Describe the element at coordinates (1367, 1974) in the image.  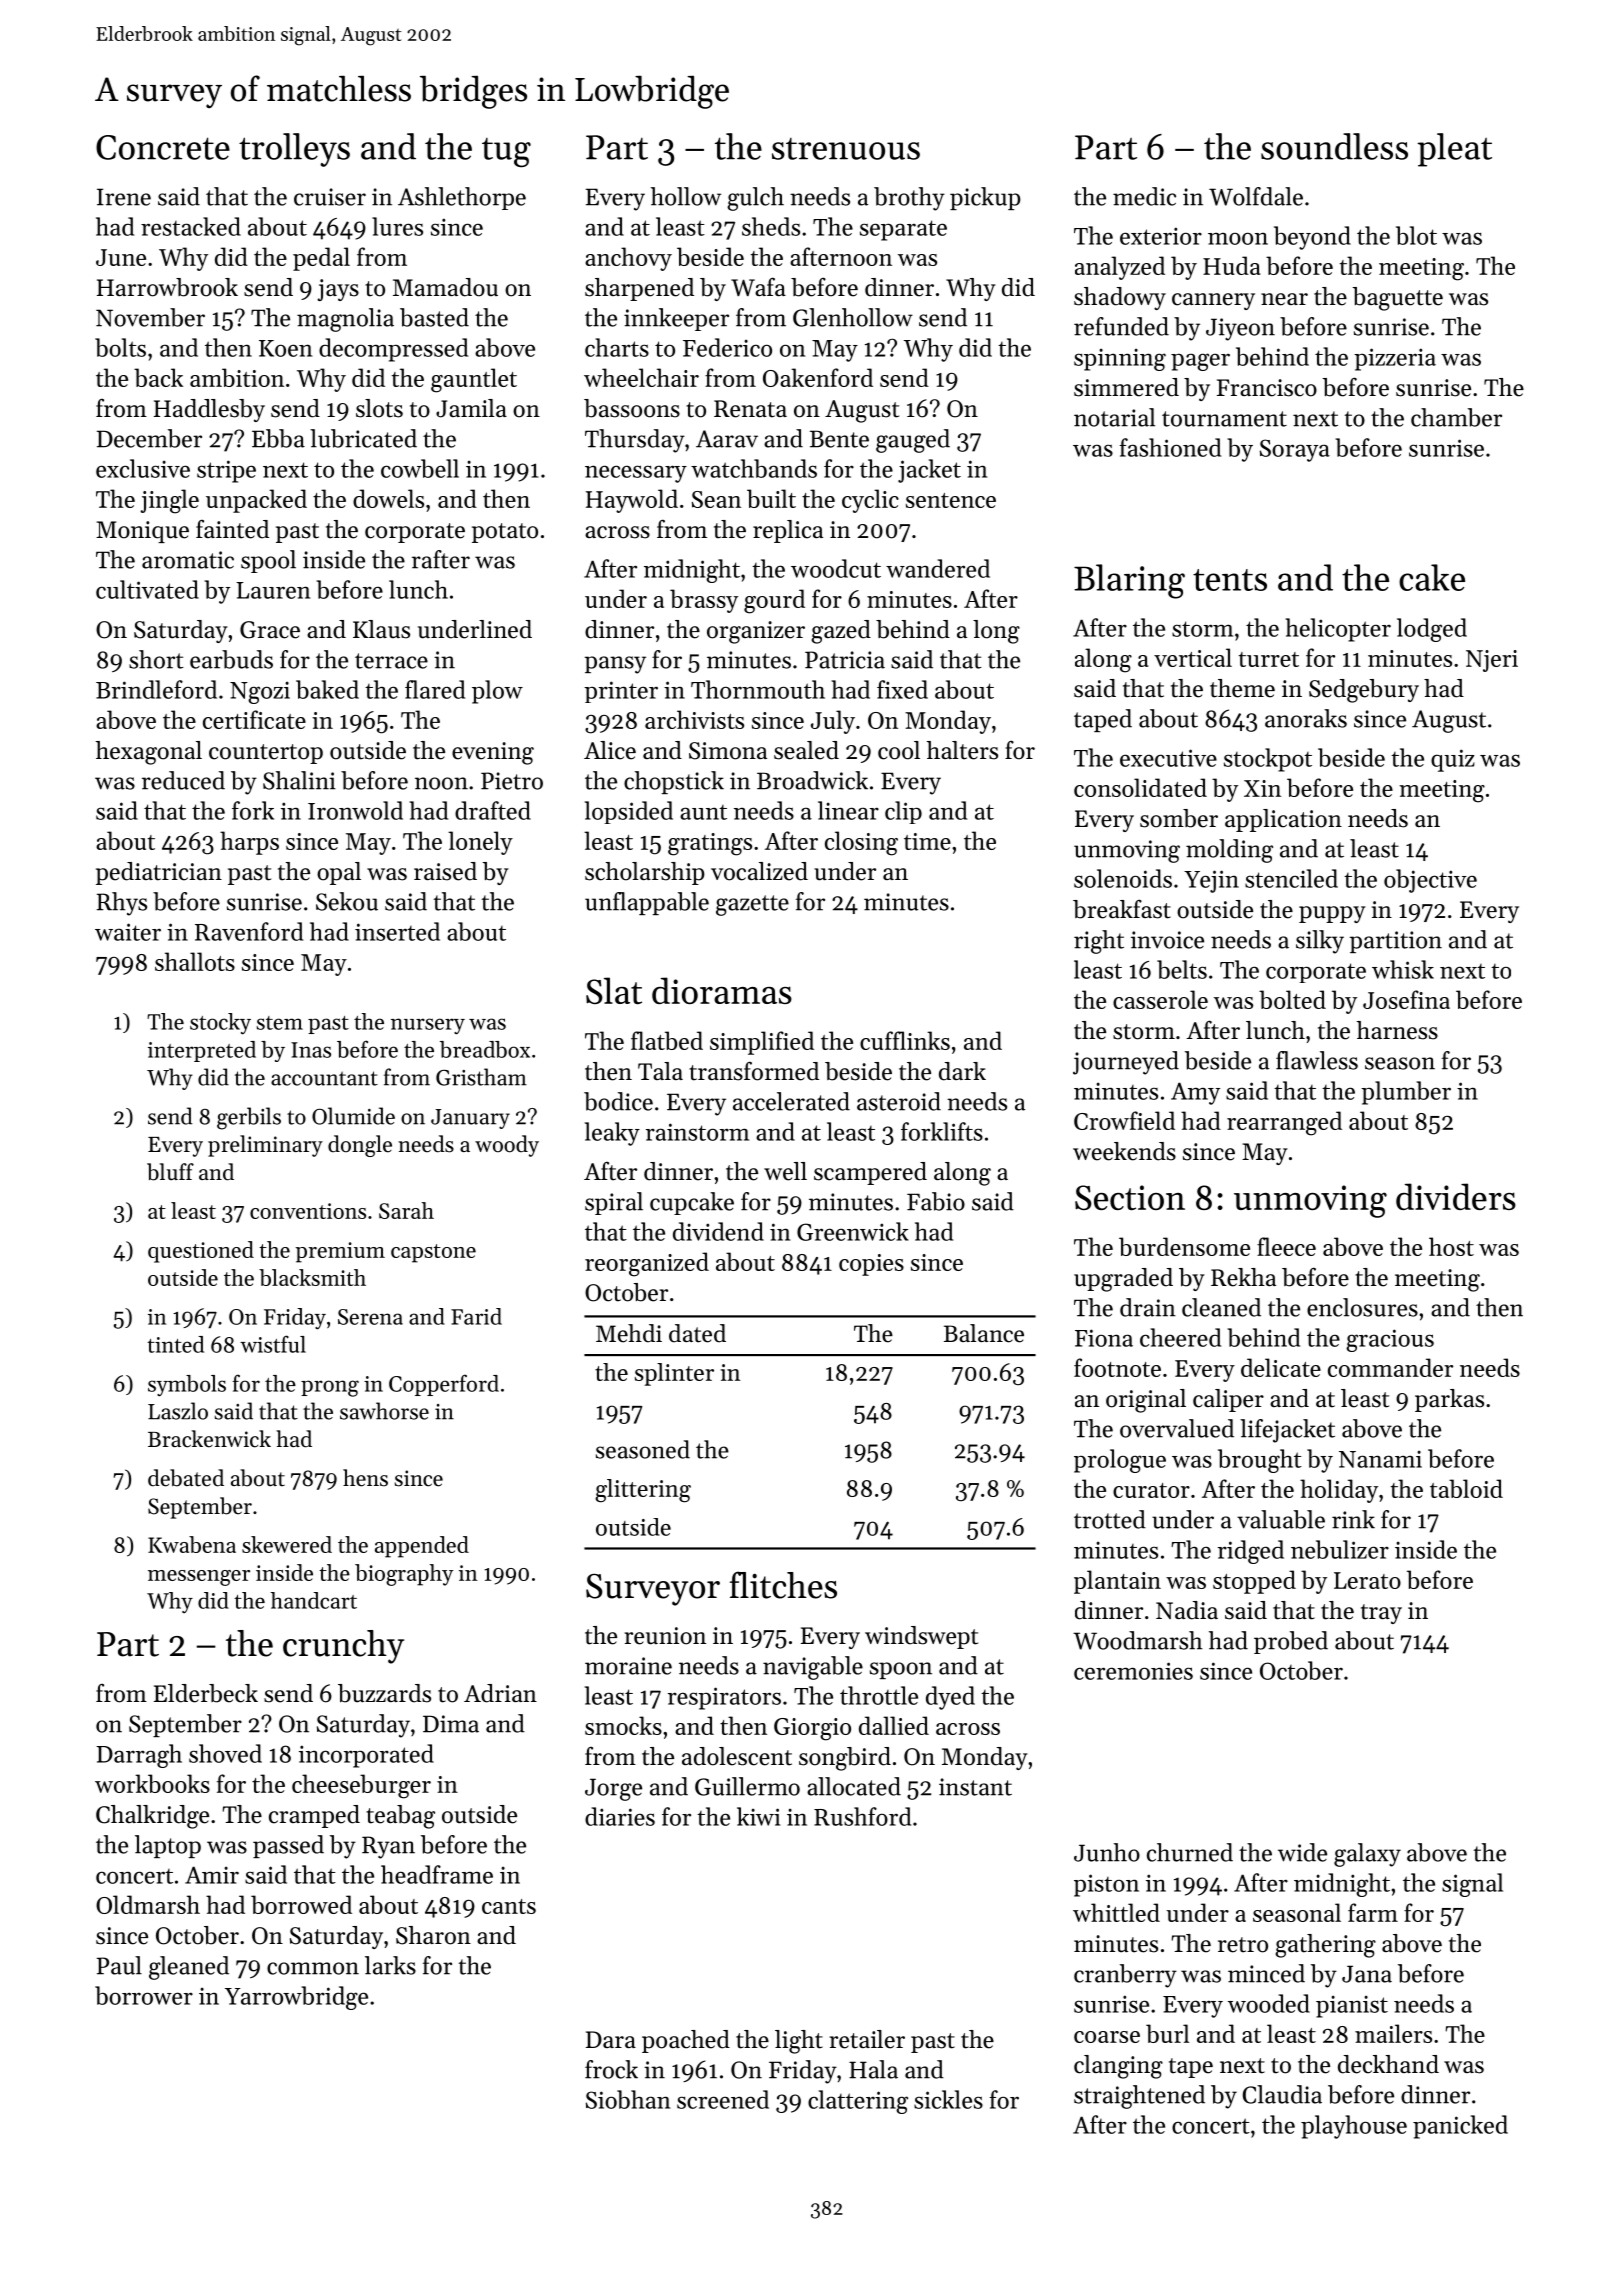
I see `Jana` at that location.
